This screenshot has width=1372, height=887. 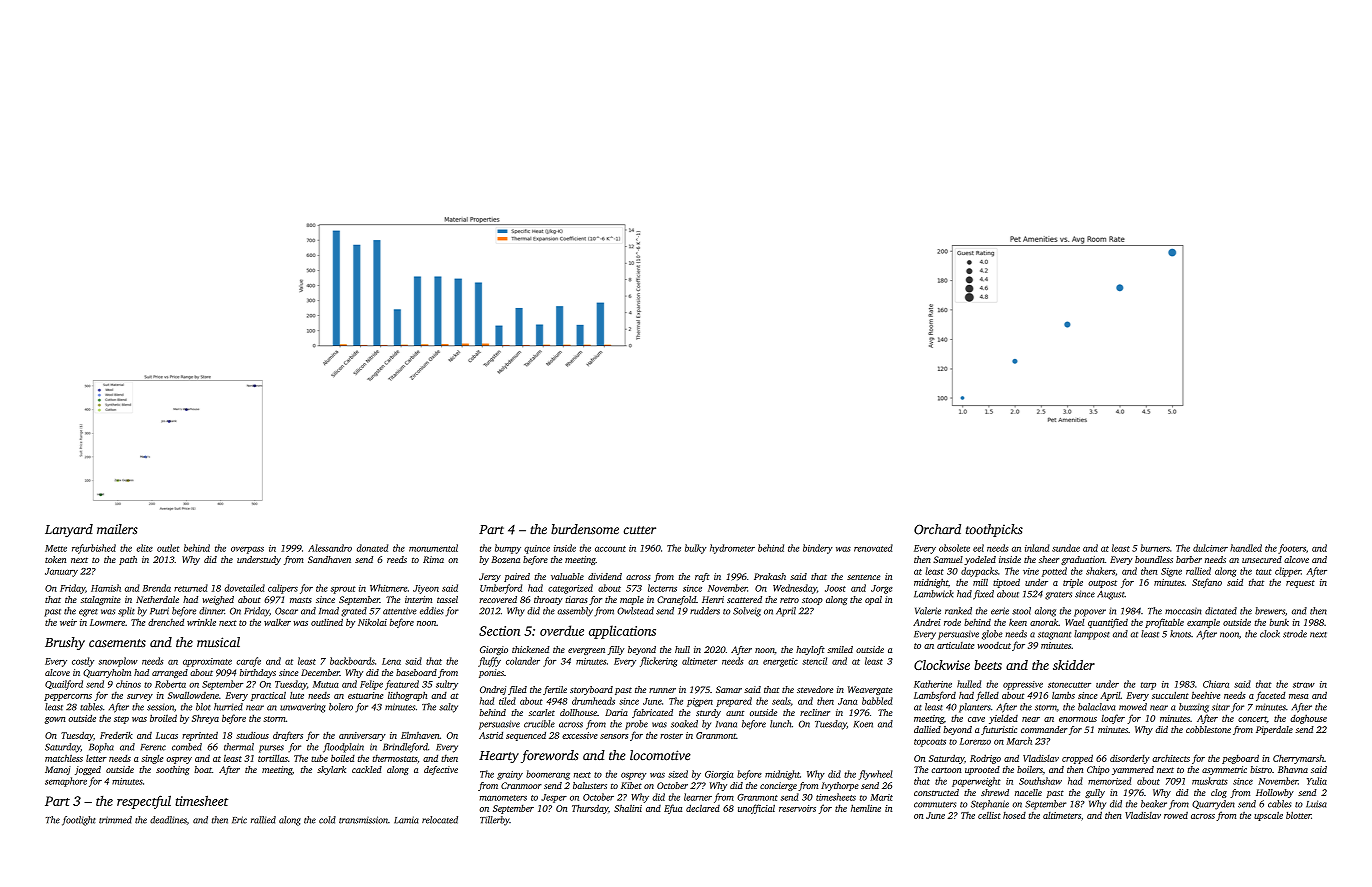 I want to click on opal, so click(x=873, y=600).
